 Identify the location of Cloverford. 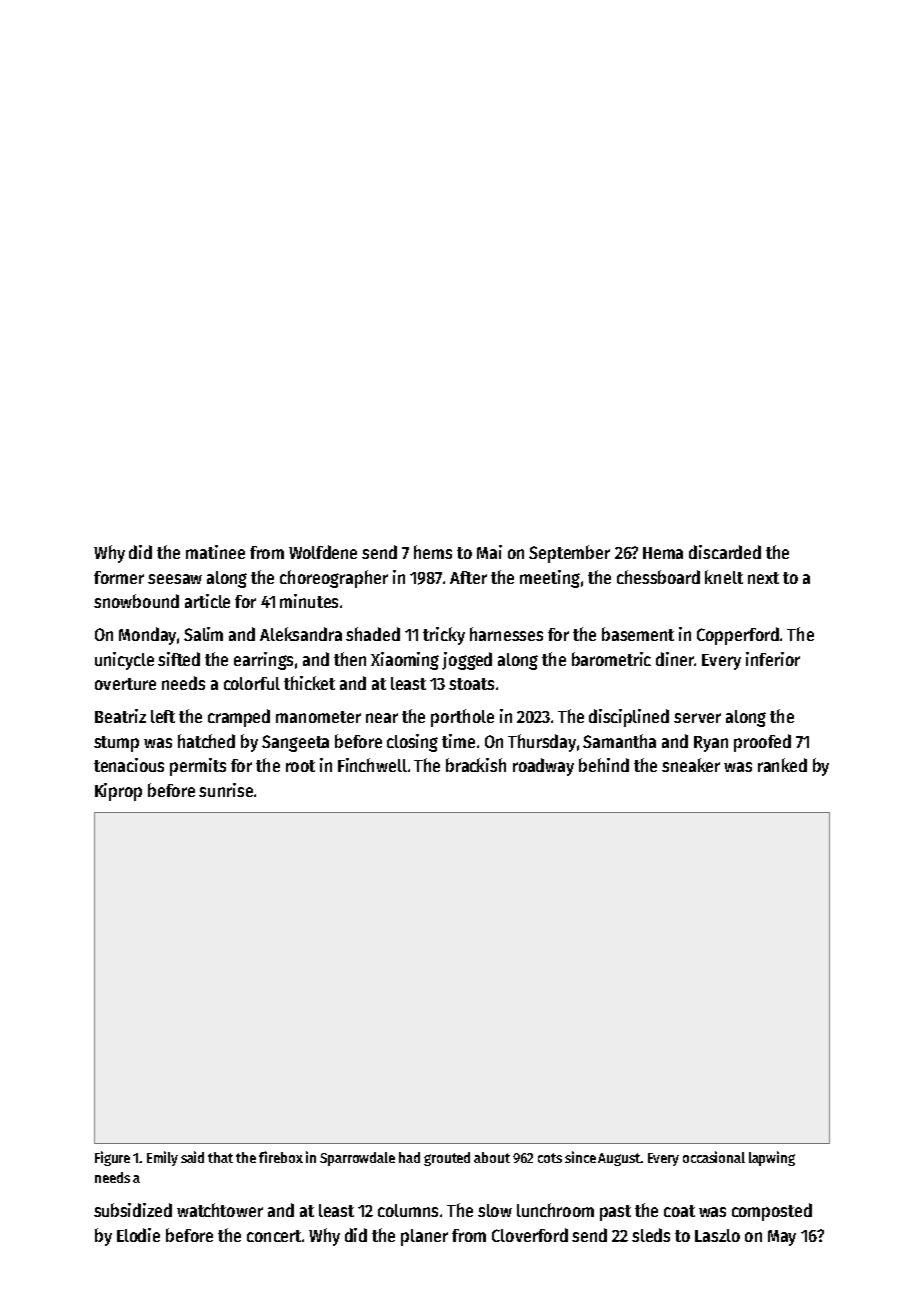
(530, 1235).
